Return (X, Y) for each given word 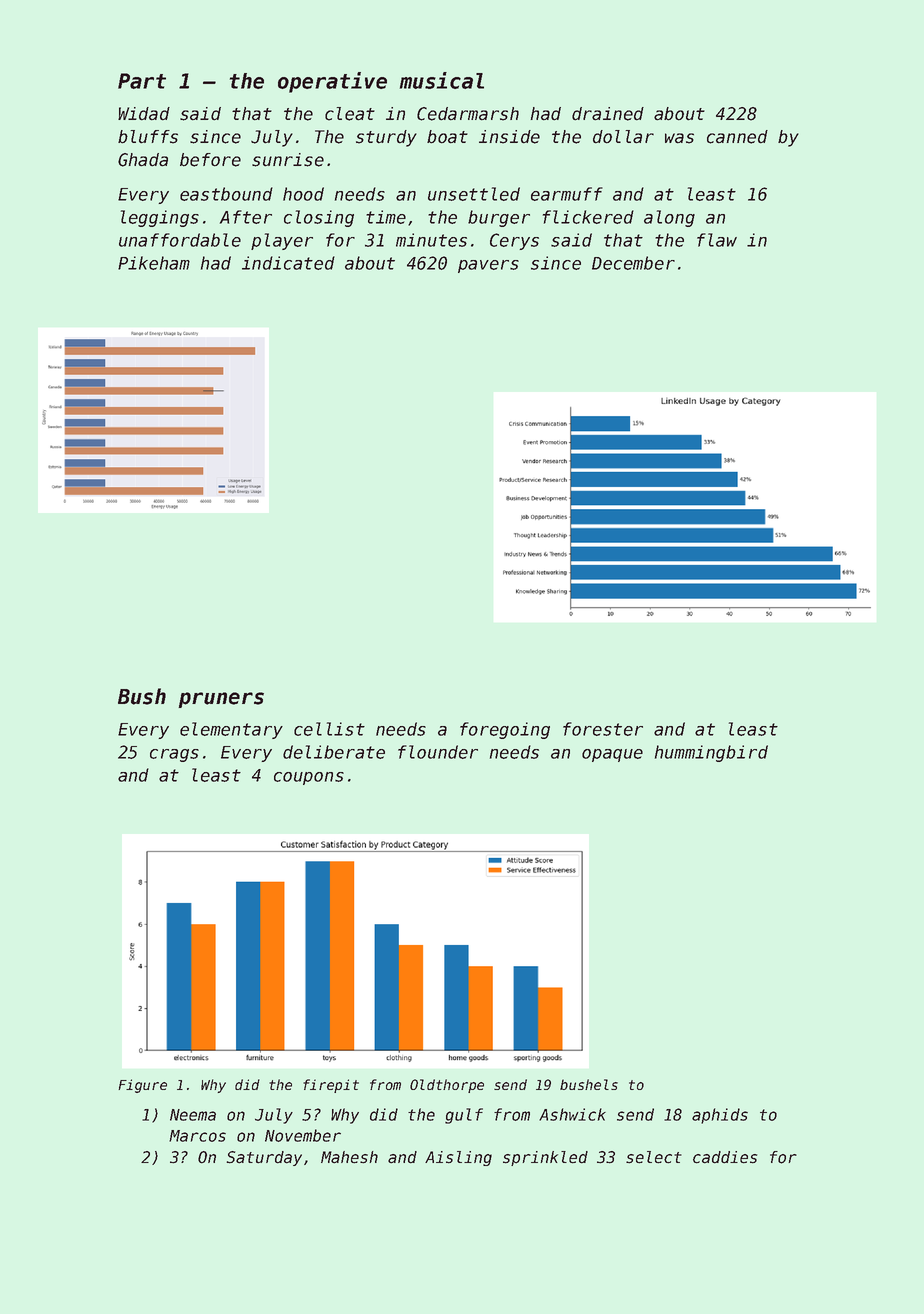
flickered (588, 217)
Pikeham (154, 263)
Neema (193, 1115)
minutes (431, 240)
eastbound (226, 194)
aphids (720, 1116)
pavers (488, 266)
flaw (717, 240)
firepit (331, 1086)
